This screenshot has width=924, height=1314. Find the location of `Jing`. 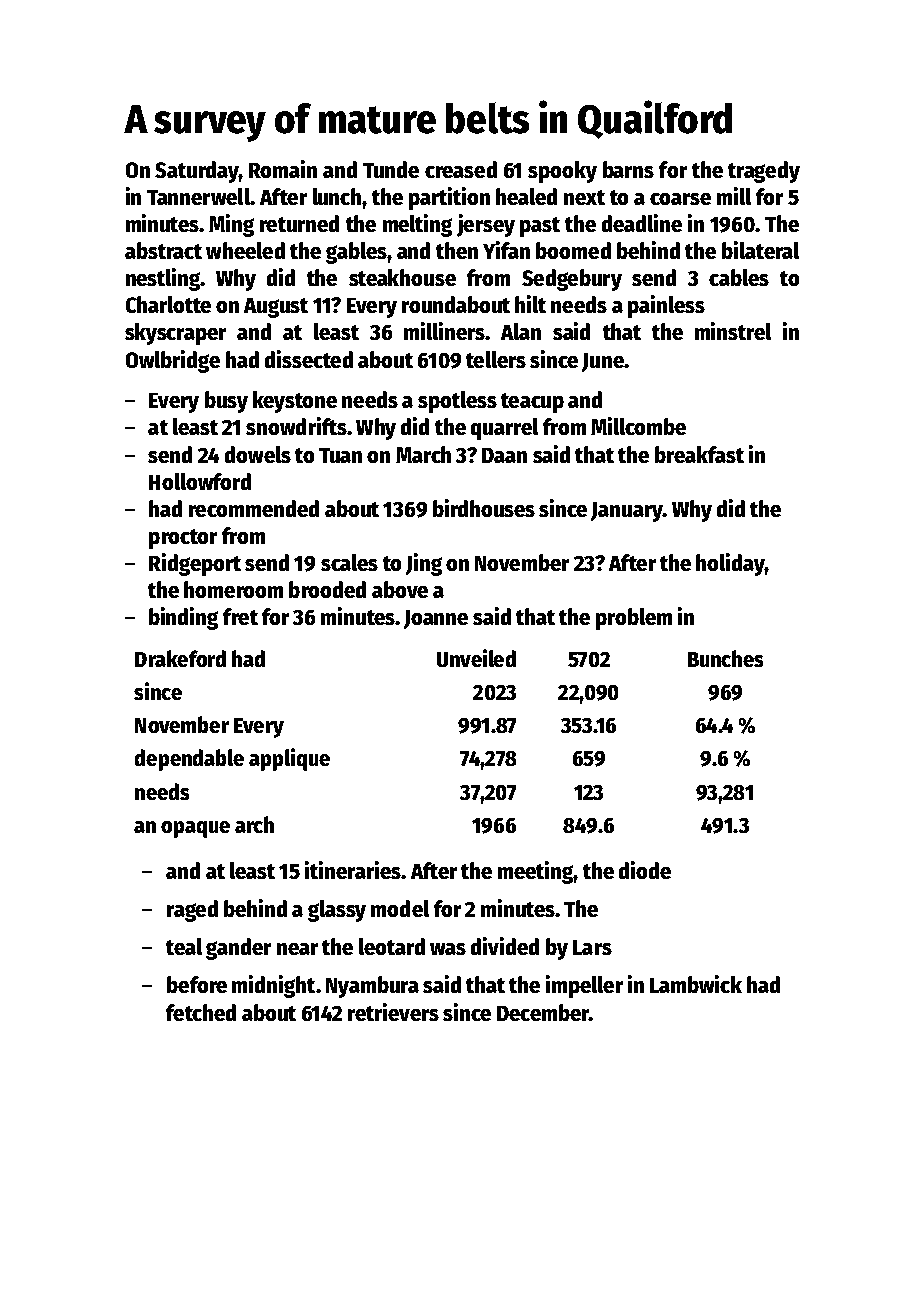

Jing is located at coordinates (424, 564).
